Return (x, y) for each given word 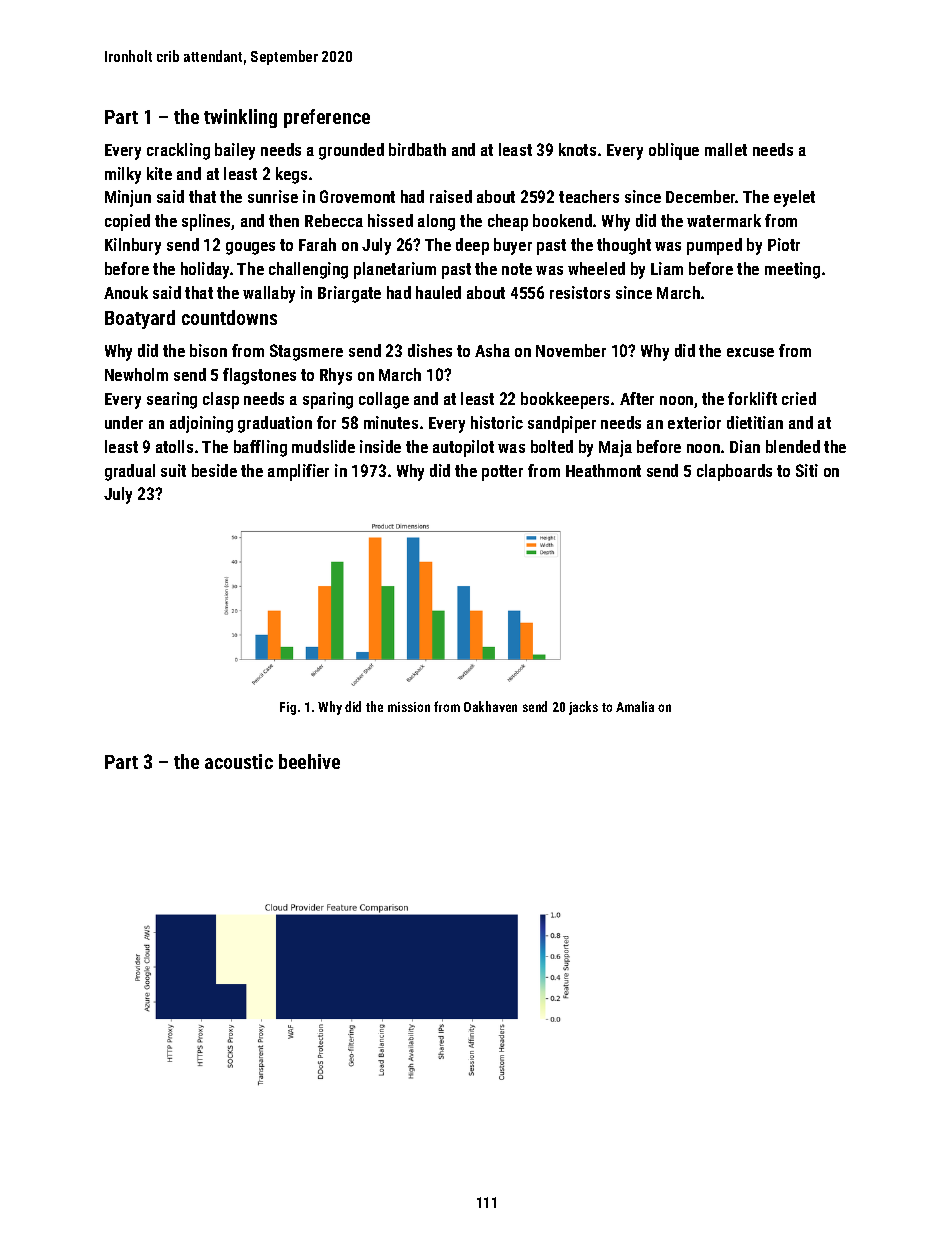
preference (327, 118)
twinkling (240, 118)
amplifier (298, 472)
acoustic (239, 761)
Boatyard (140, 319)
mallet (726, 149)
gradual (130, 472)
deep (472, 246)
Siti (807, 470)
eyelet (794, 198)
